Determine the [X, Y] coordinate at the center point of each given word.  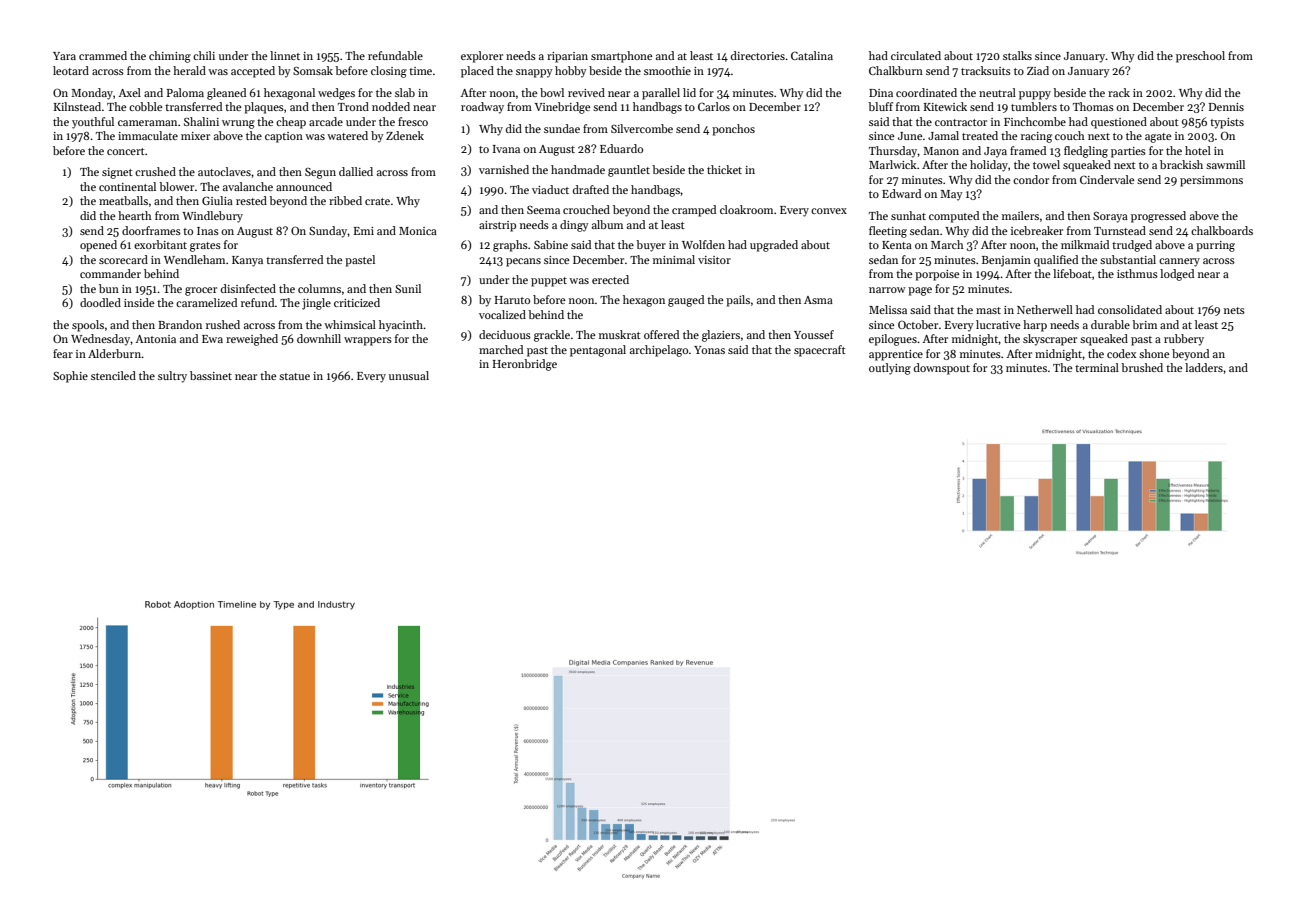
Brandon [180, 324]
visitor [714, 260]
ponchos [733, 130]
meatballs [123, 200]
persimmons [1211, 181]
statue [294, 376]
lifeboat [1072, 273]
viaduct [550, 189]
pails [738, 301]
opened [98, 246]
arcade [326, 121]
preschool [1200, 57]
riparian [567, 57]
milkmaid [1085, 244]
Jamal [943, 135]
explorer [482, 57]
